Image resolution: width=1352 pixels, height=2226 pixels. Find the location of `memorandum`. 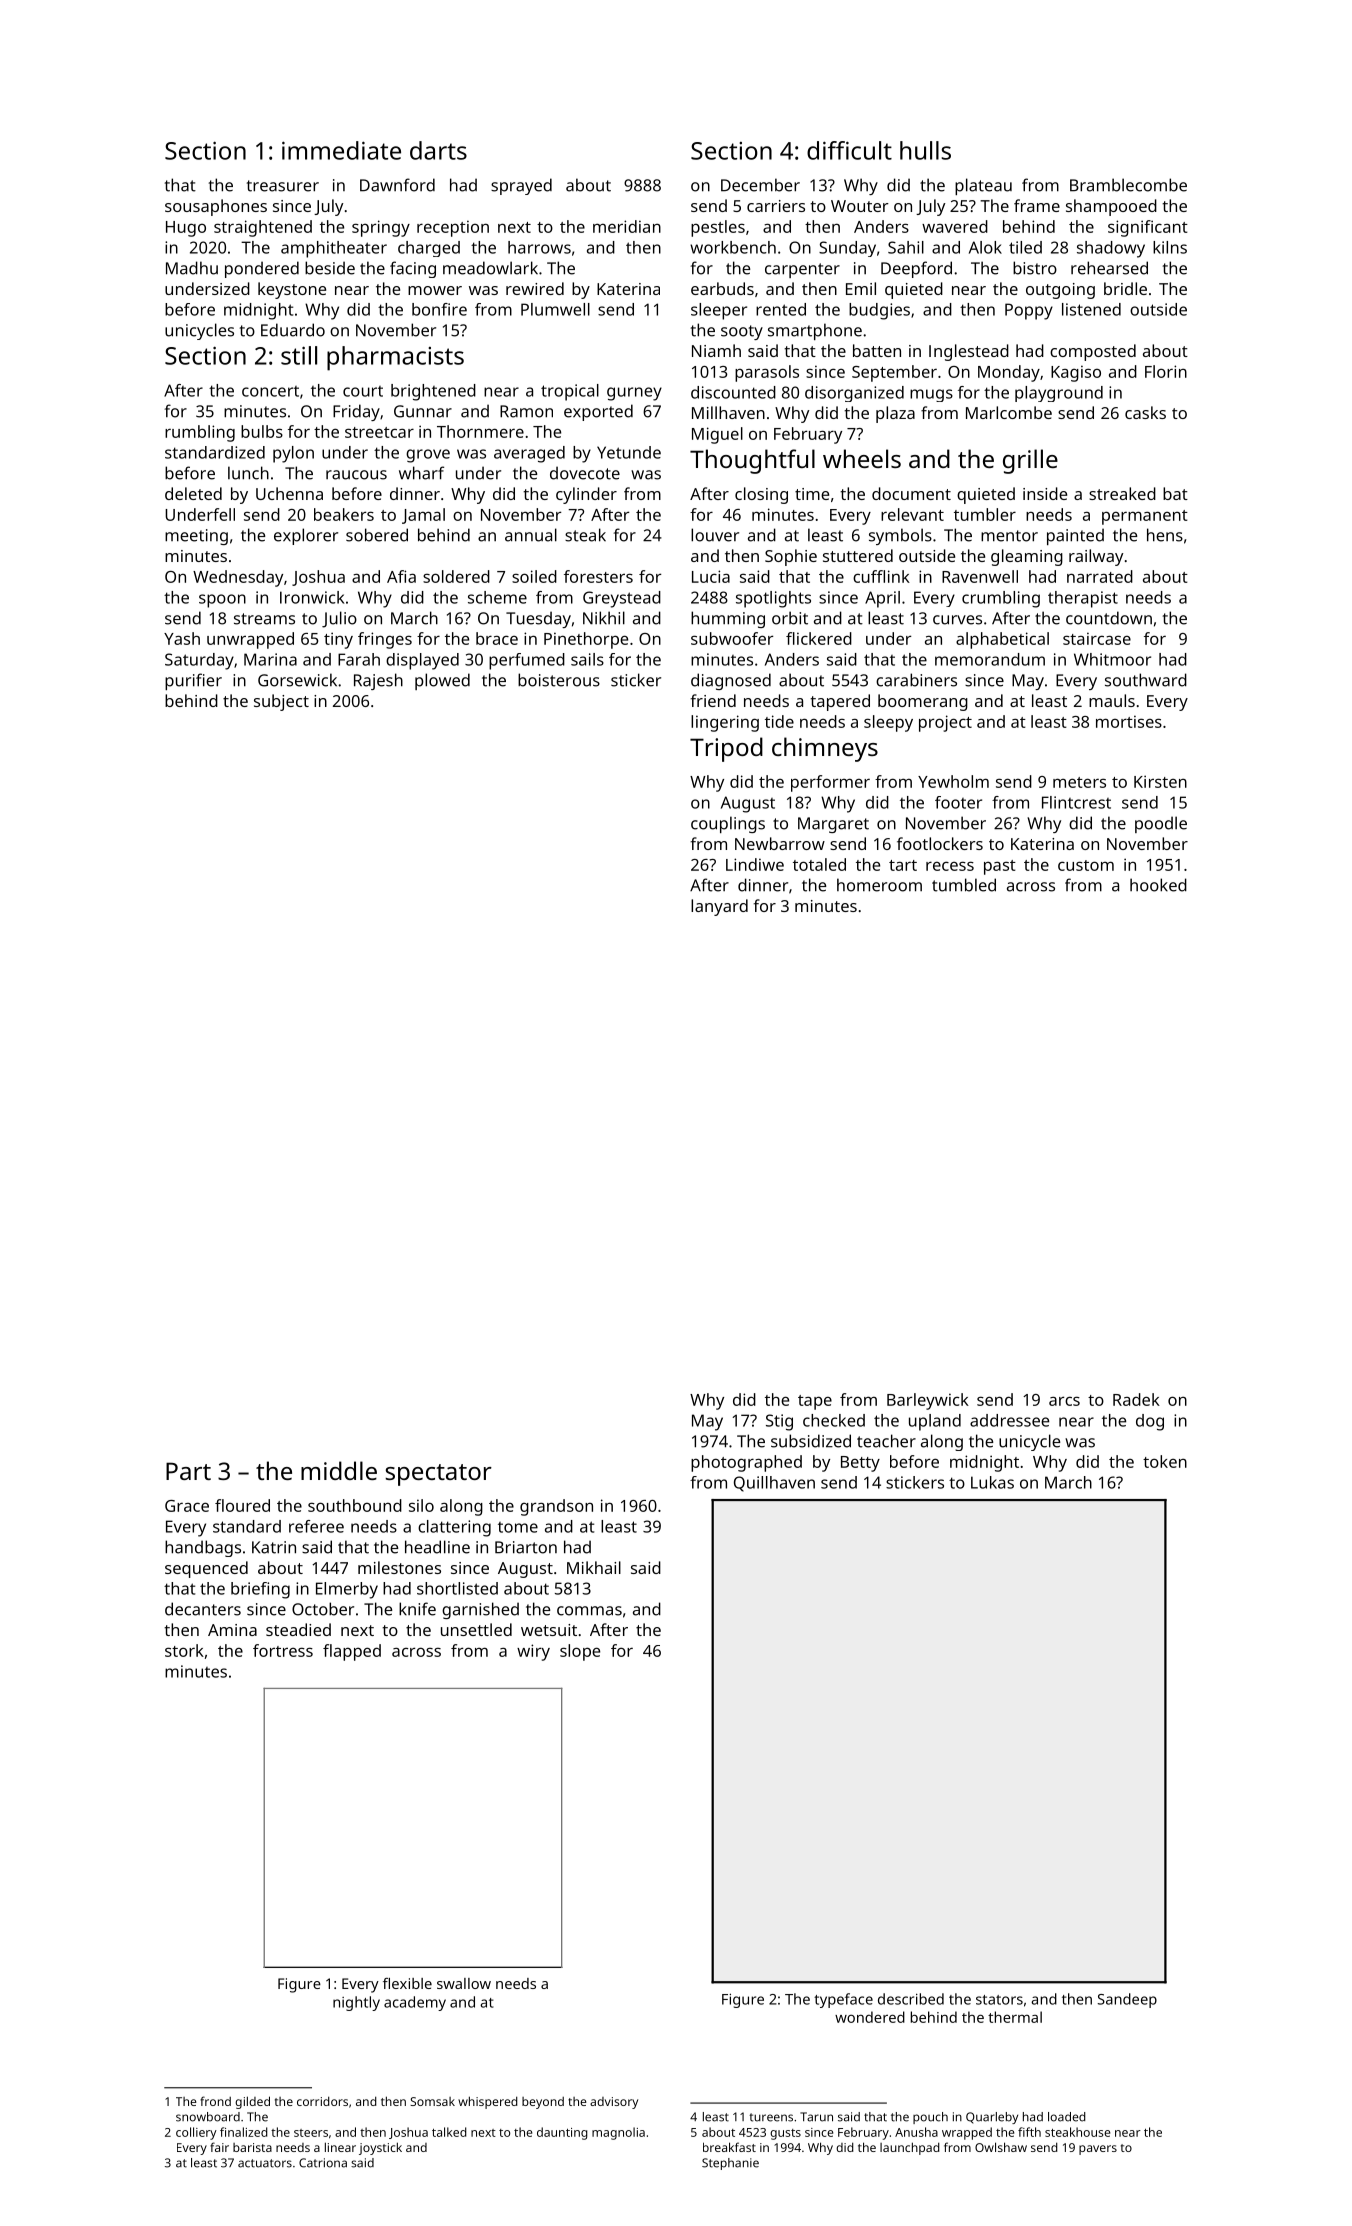

memorandum is located at coordinates (990, 659).
